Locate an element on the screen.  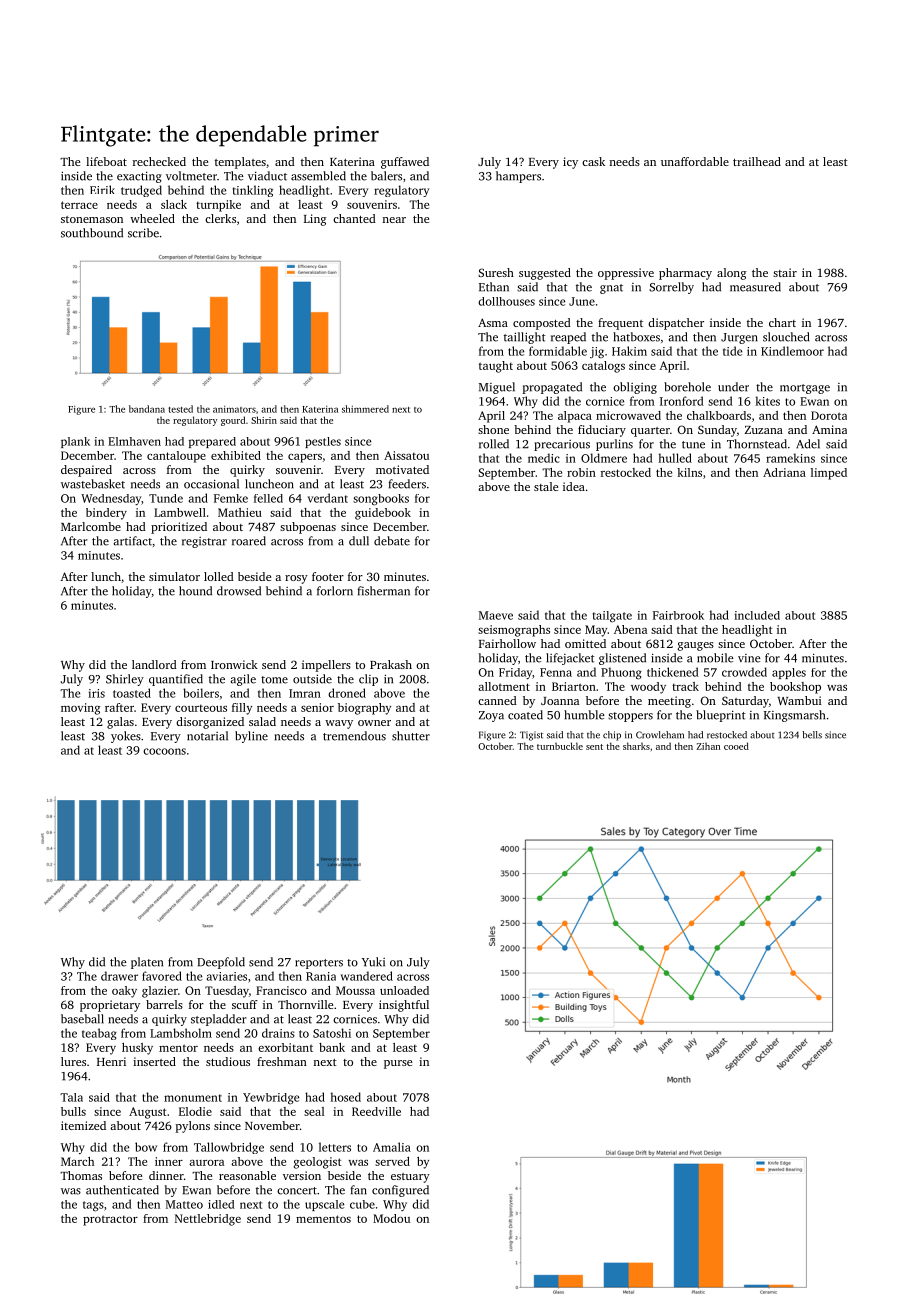
Nettlebridge is located at coordinates (208, 1220).
